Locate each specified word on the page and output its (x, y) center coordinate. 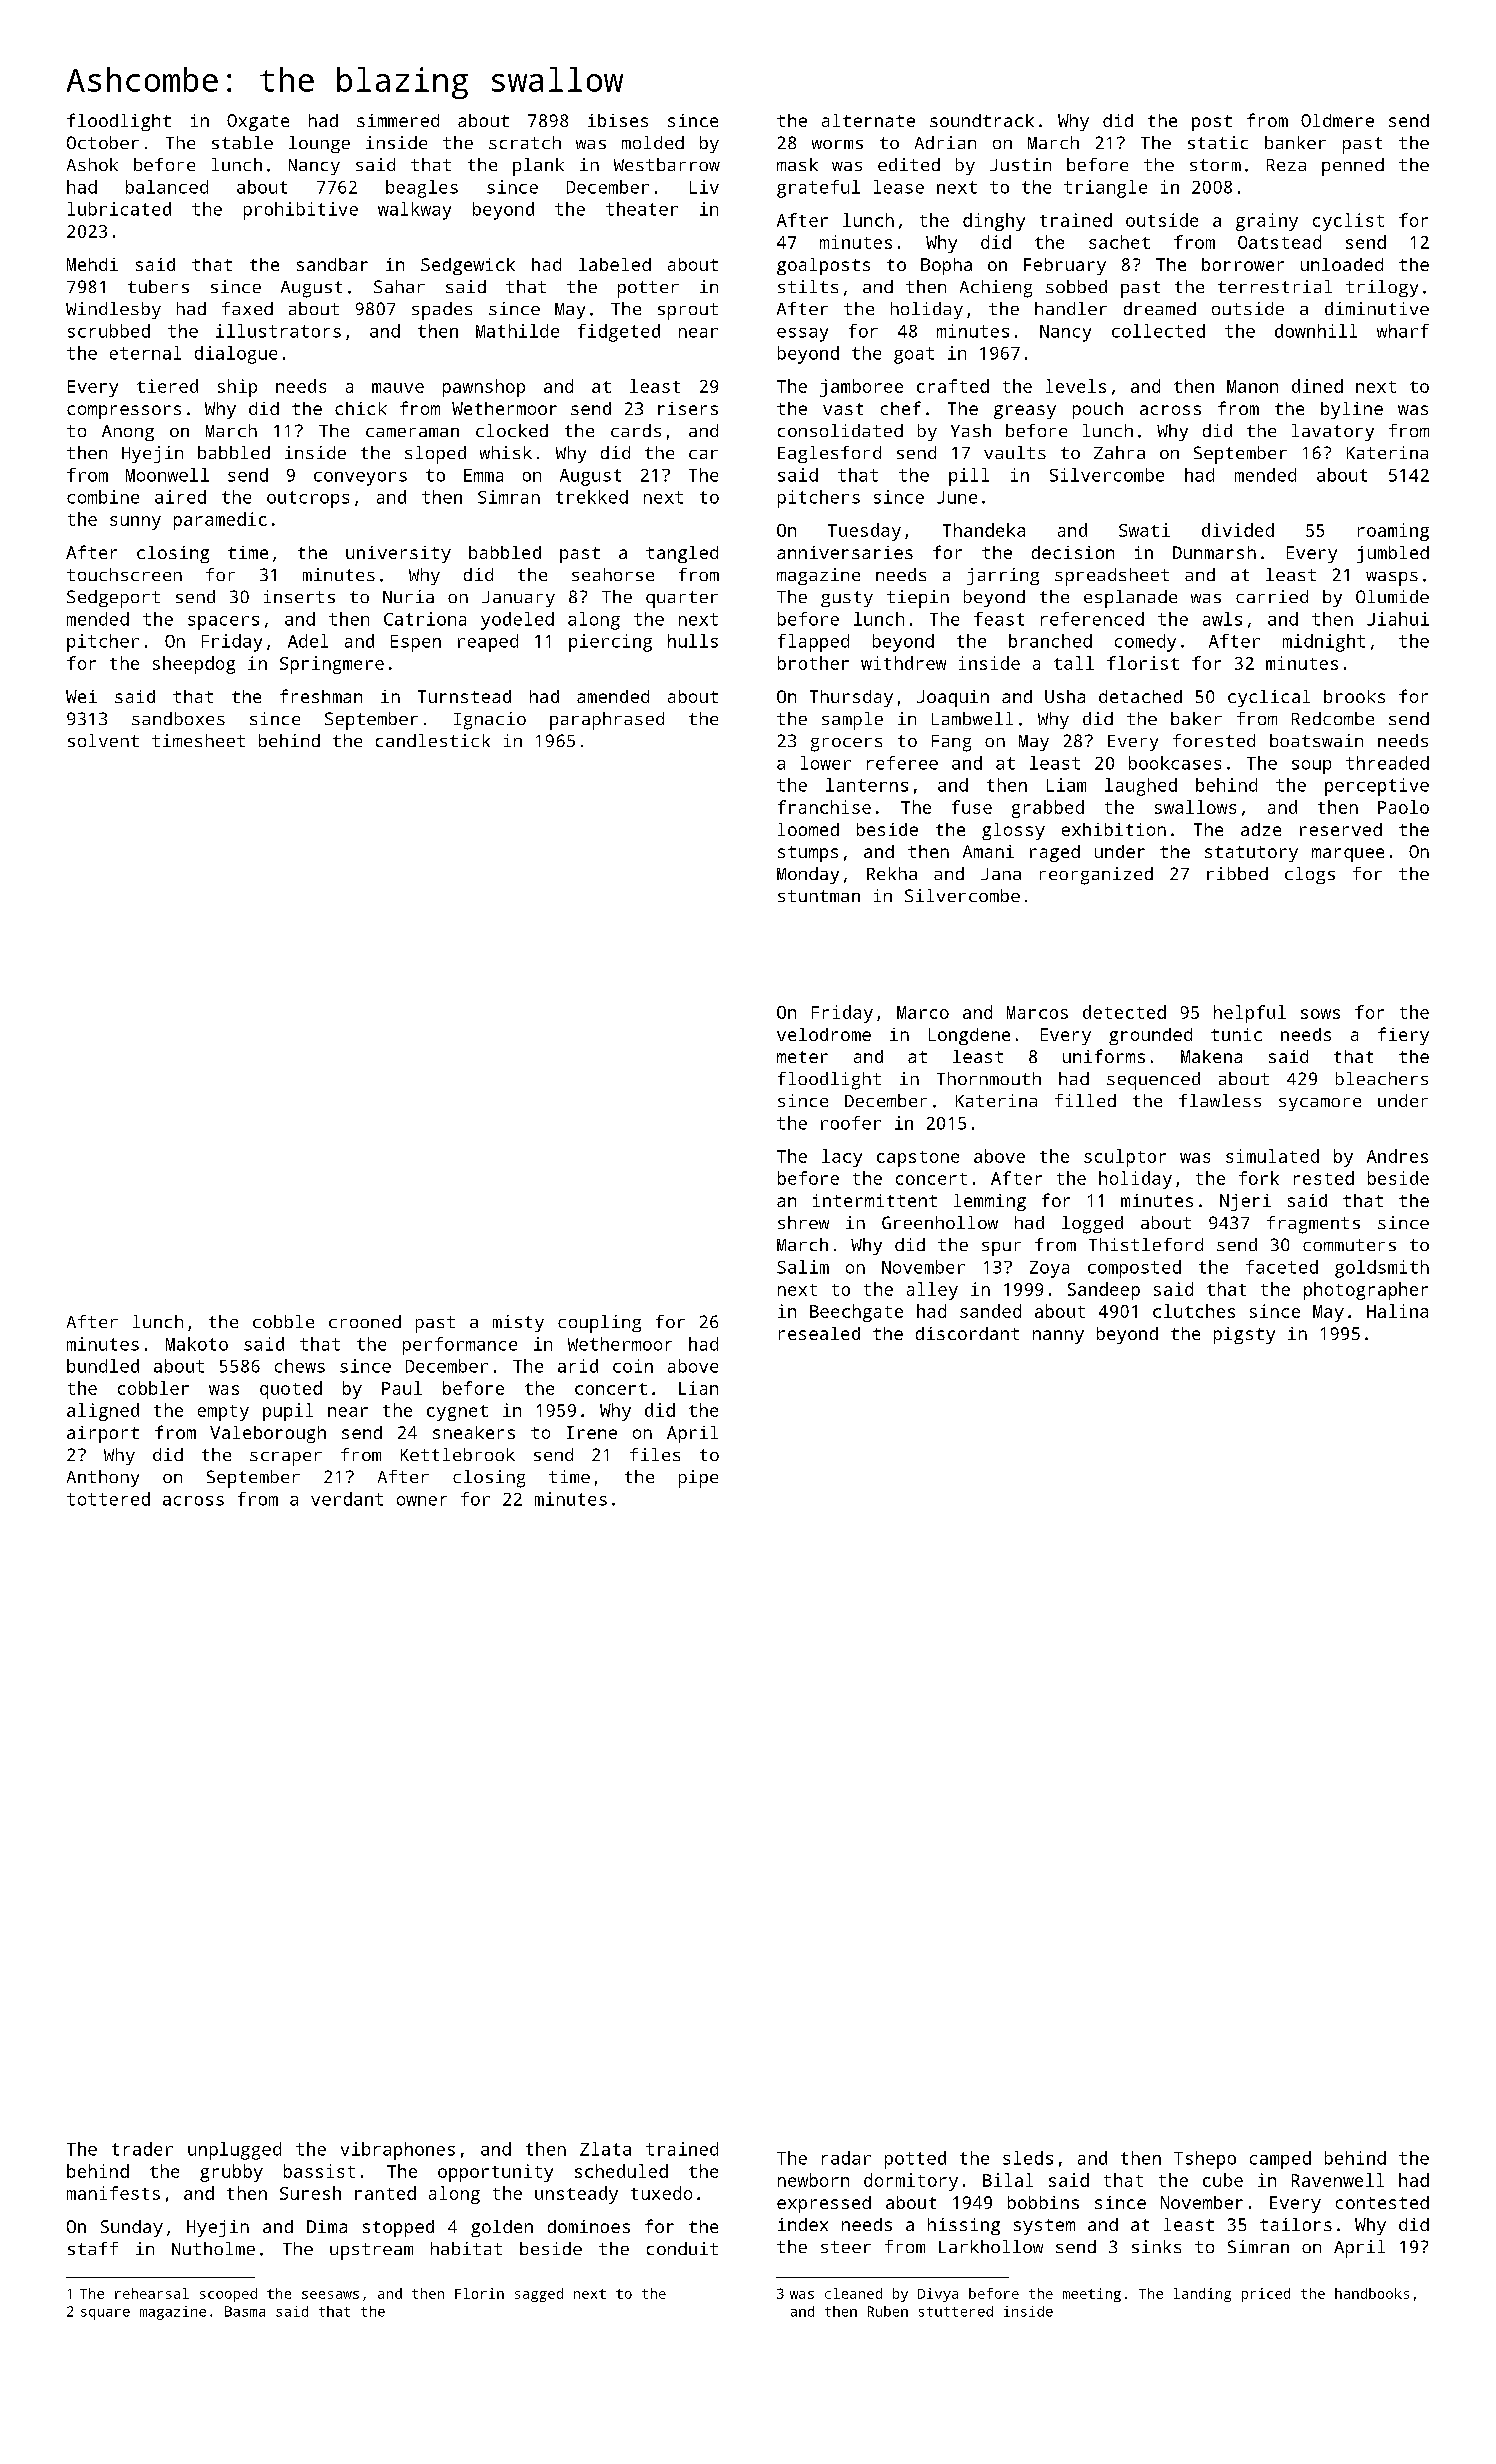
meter (802, 1057)
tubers (158, 286)
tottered (108, 1499)
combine (103, 497)
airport (103, 1434)
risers (688, 408)
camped (1280, 2160)
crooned (365, 1321)
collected (1158, 331)
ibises (618, 120)
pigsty (1244, 1335)
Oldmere (1337, 120)
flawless (1220, 1100)
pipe (698, 1479)
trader (142, 2149)
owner (422, 1501)
